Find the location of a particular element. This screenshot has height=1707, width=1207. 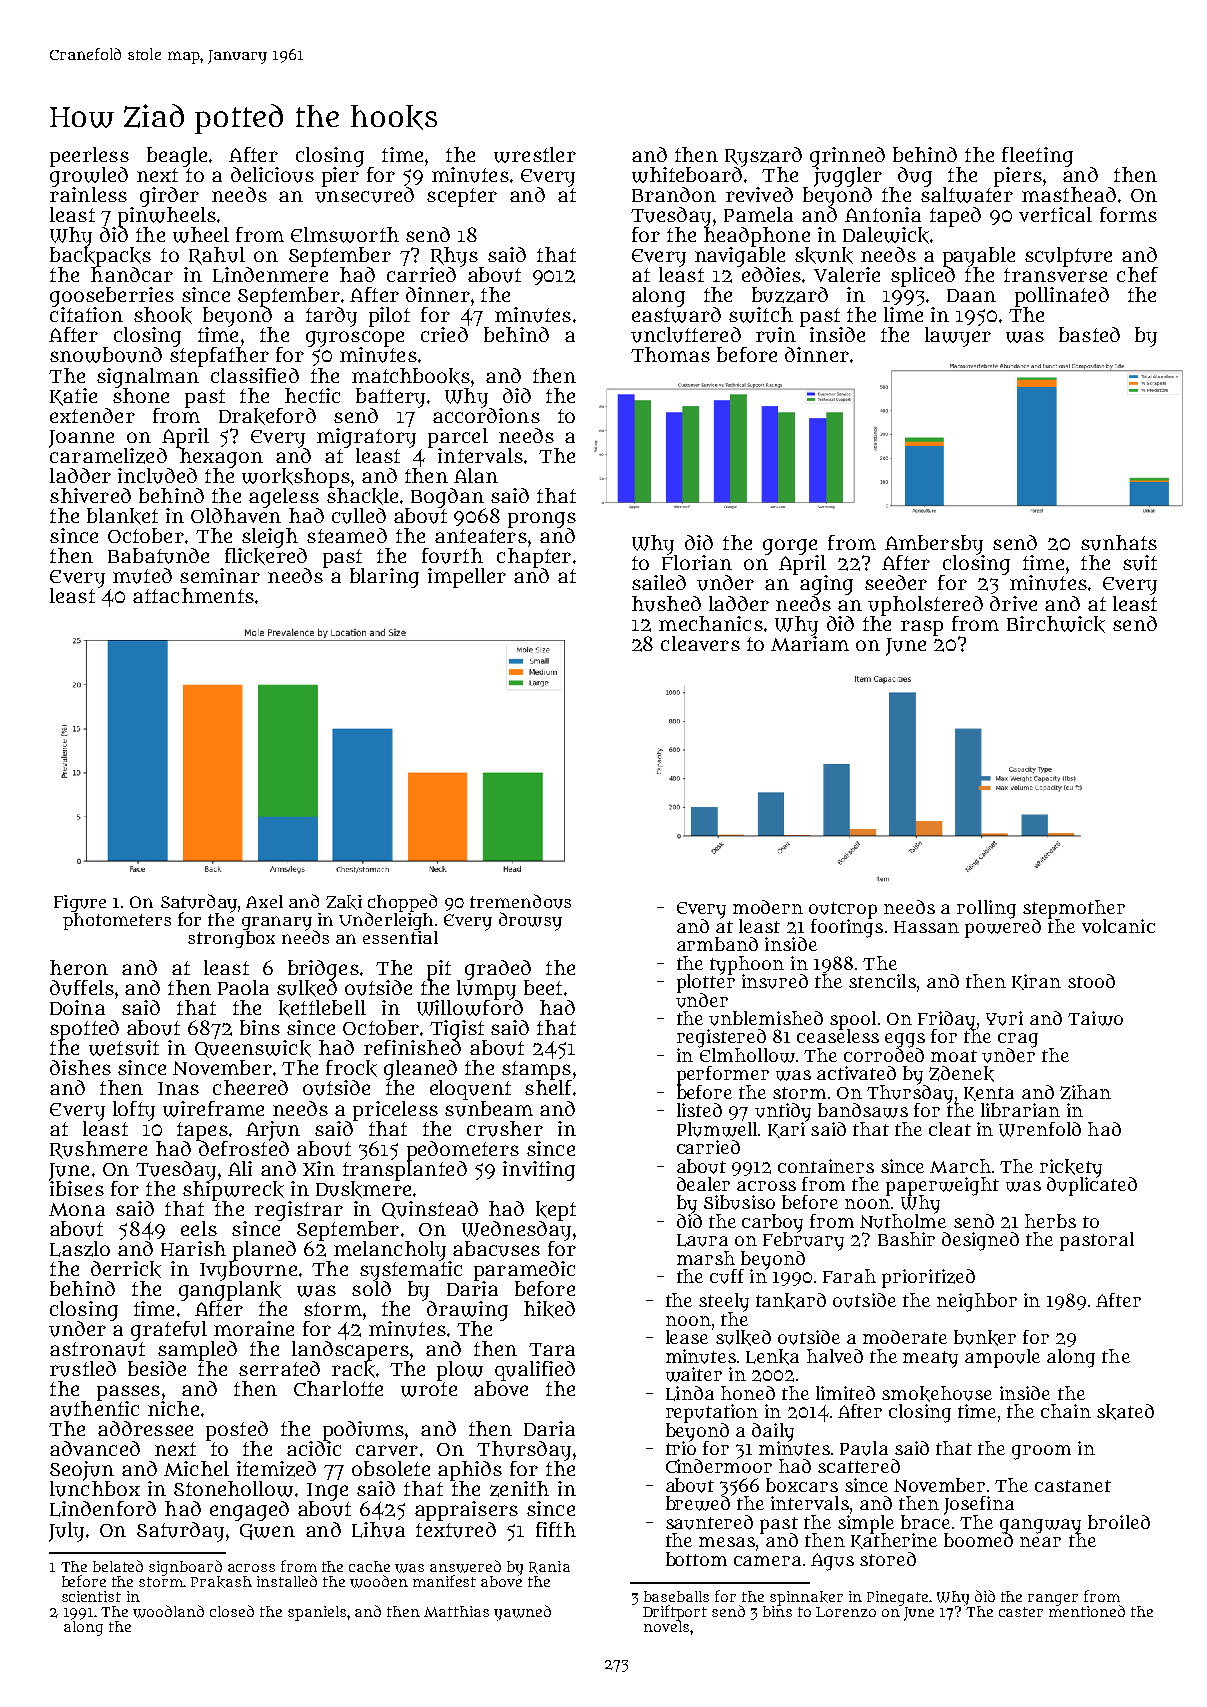

accordions is located at coordinates (486, 415).
